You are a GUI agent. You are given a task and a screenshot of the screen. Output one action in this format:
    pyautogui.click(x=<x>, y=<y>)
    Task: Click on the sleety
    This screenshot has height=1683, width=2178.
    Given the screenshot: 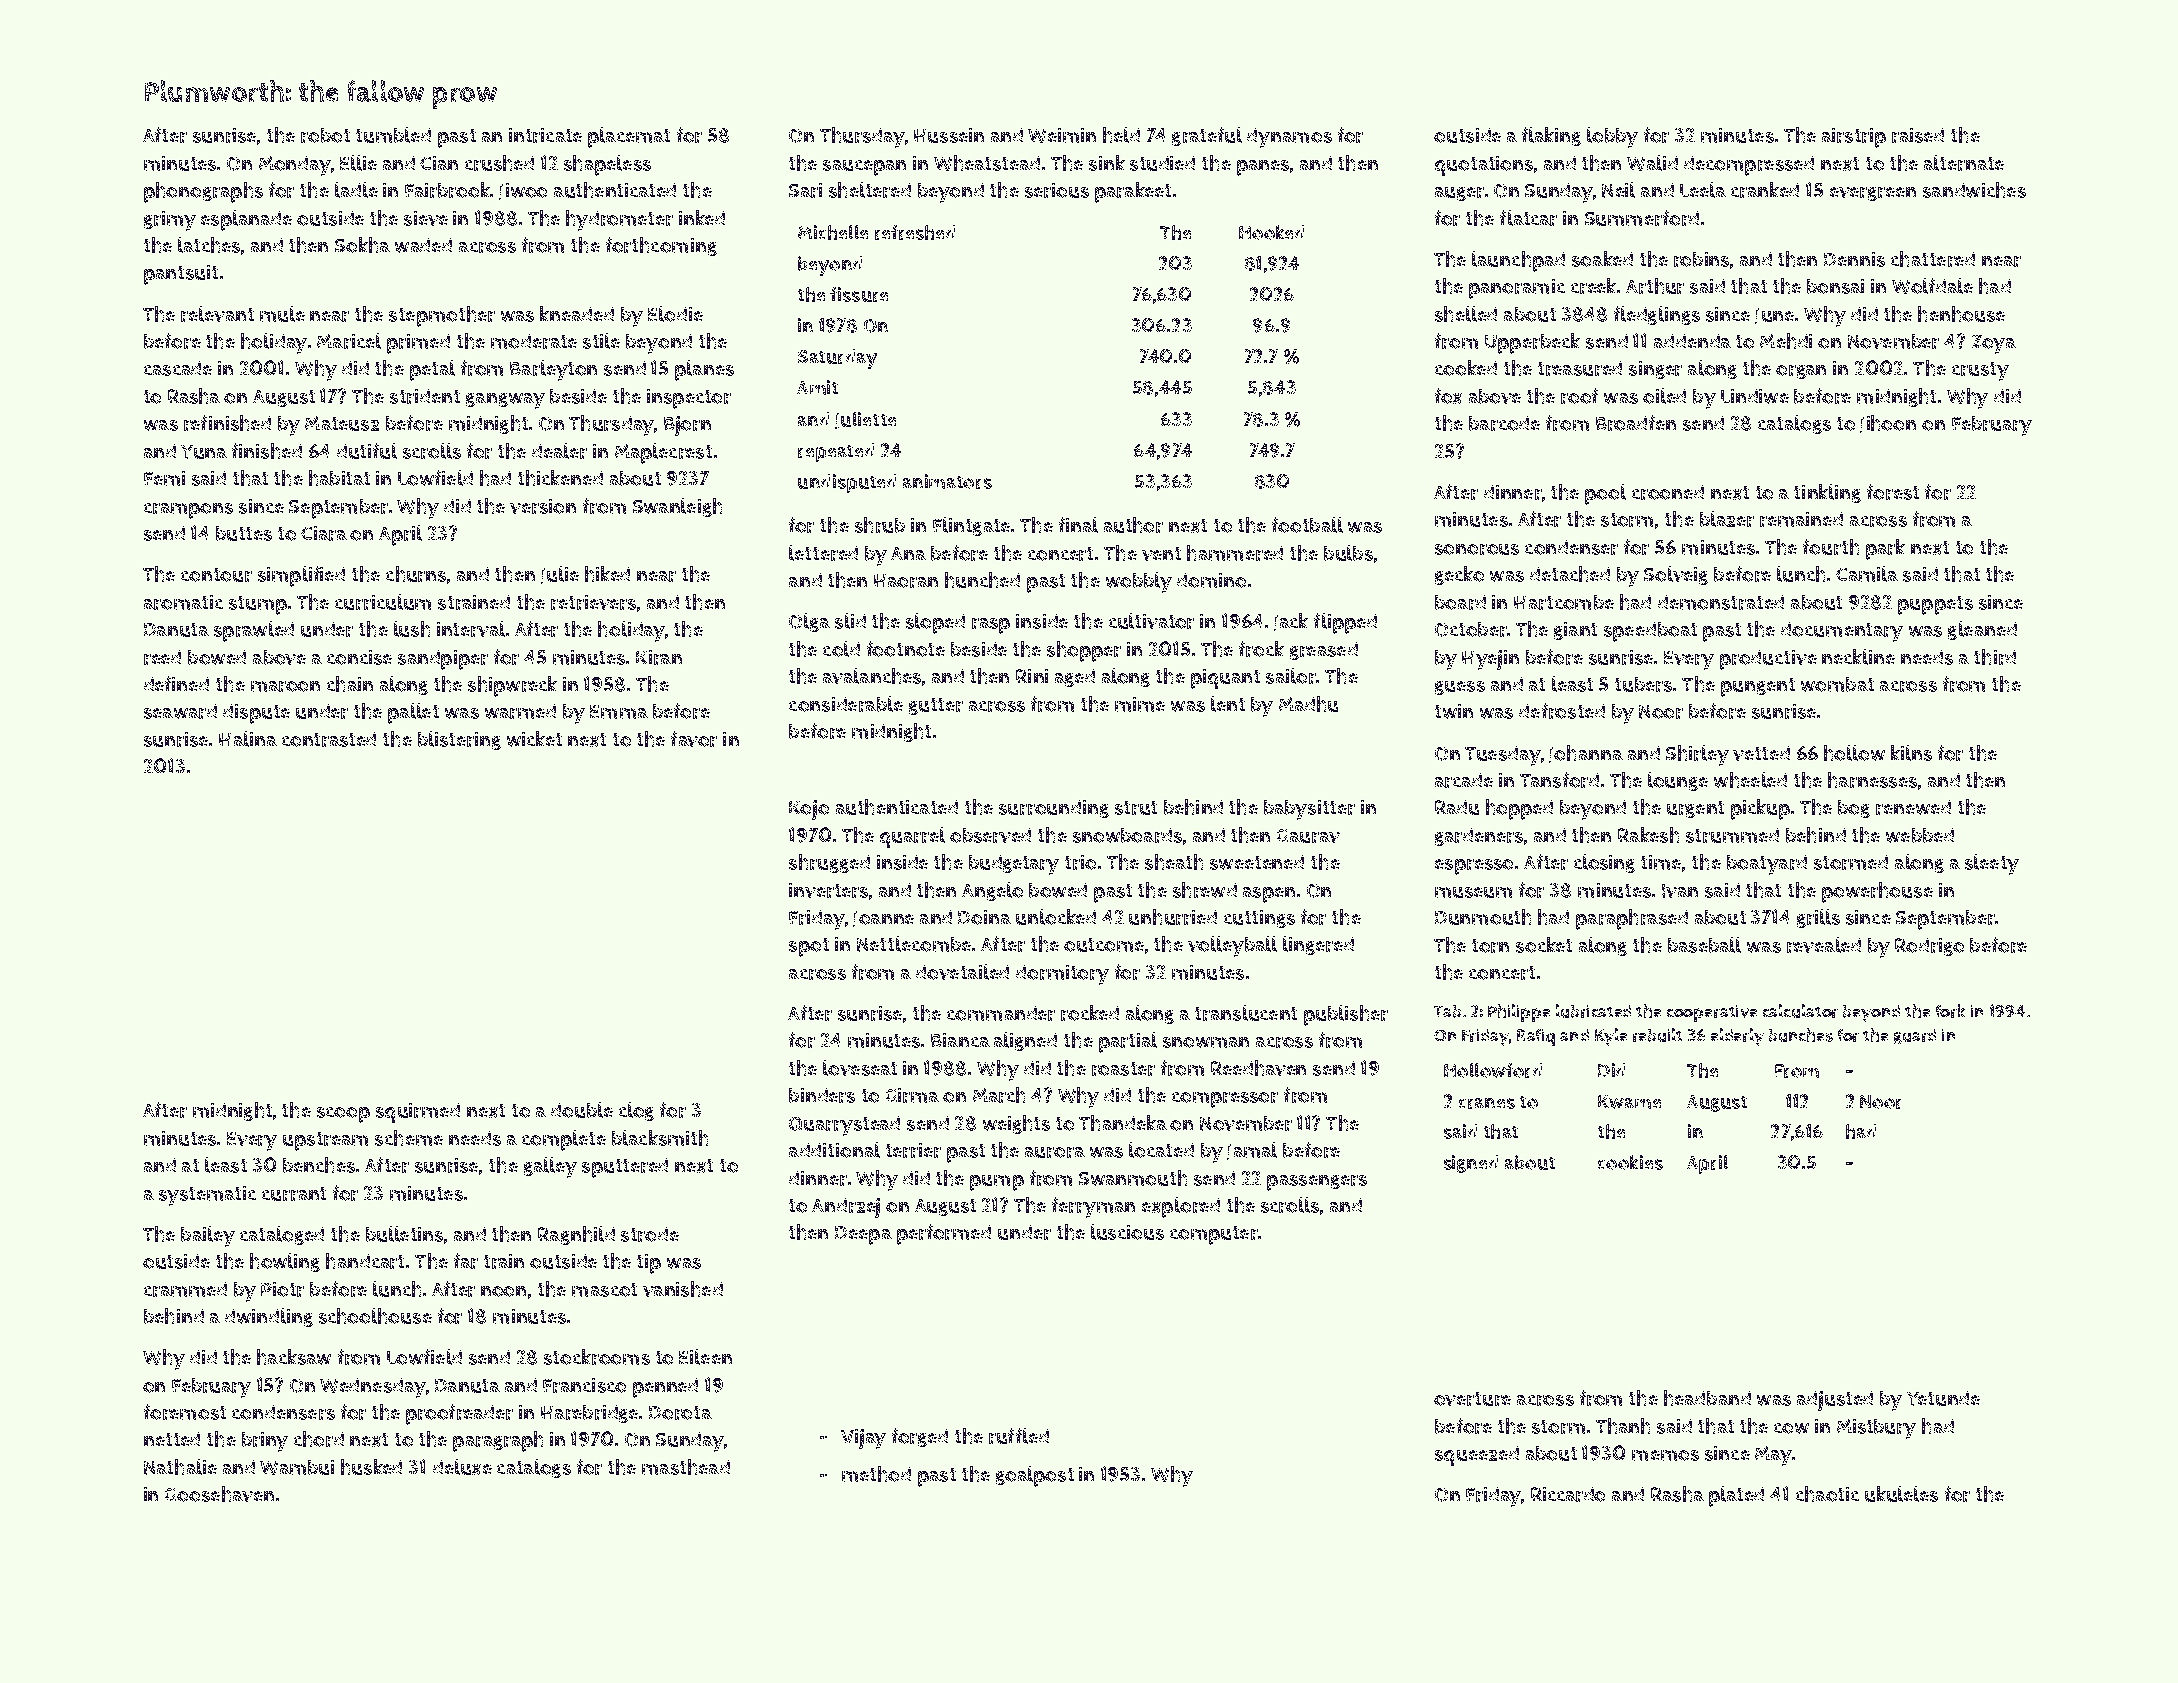 What is the action you would take?
    pyautogui.click(x=1992, y=864)
